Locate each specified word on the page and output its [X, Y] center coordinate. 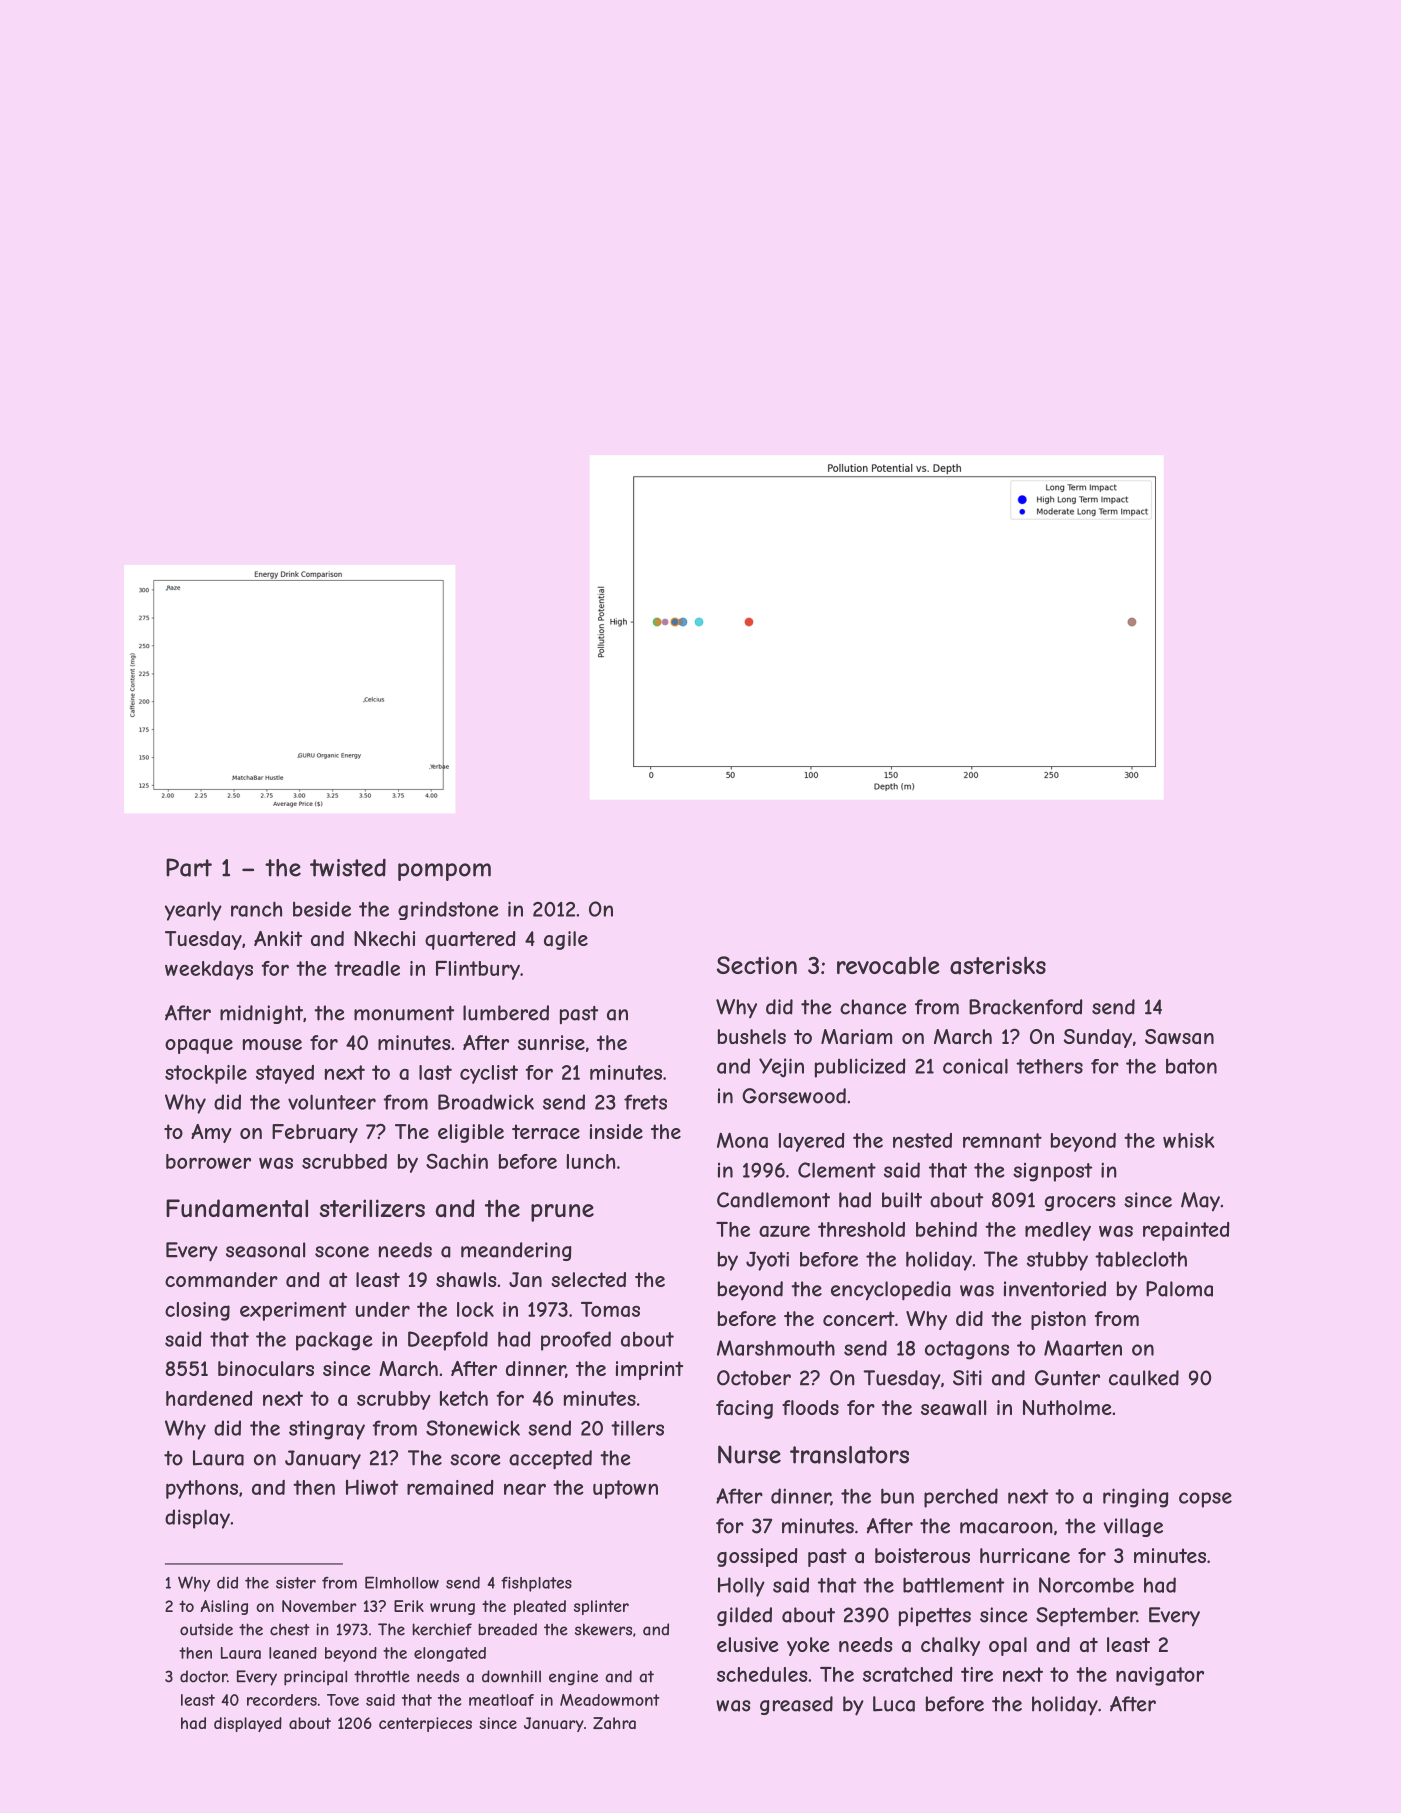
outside [206, 1629]
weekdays [209, 970]
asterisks [998, 965]
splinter [601, 1607]
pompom [444, 872]
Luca [894, 1704]
